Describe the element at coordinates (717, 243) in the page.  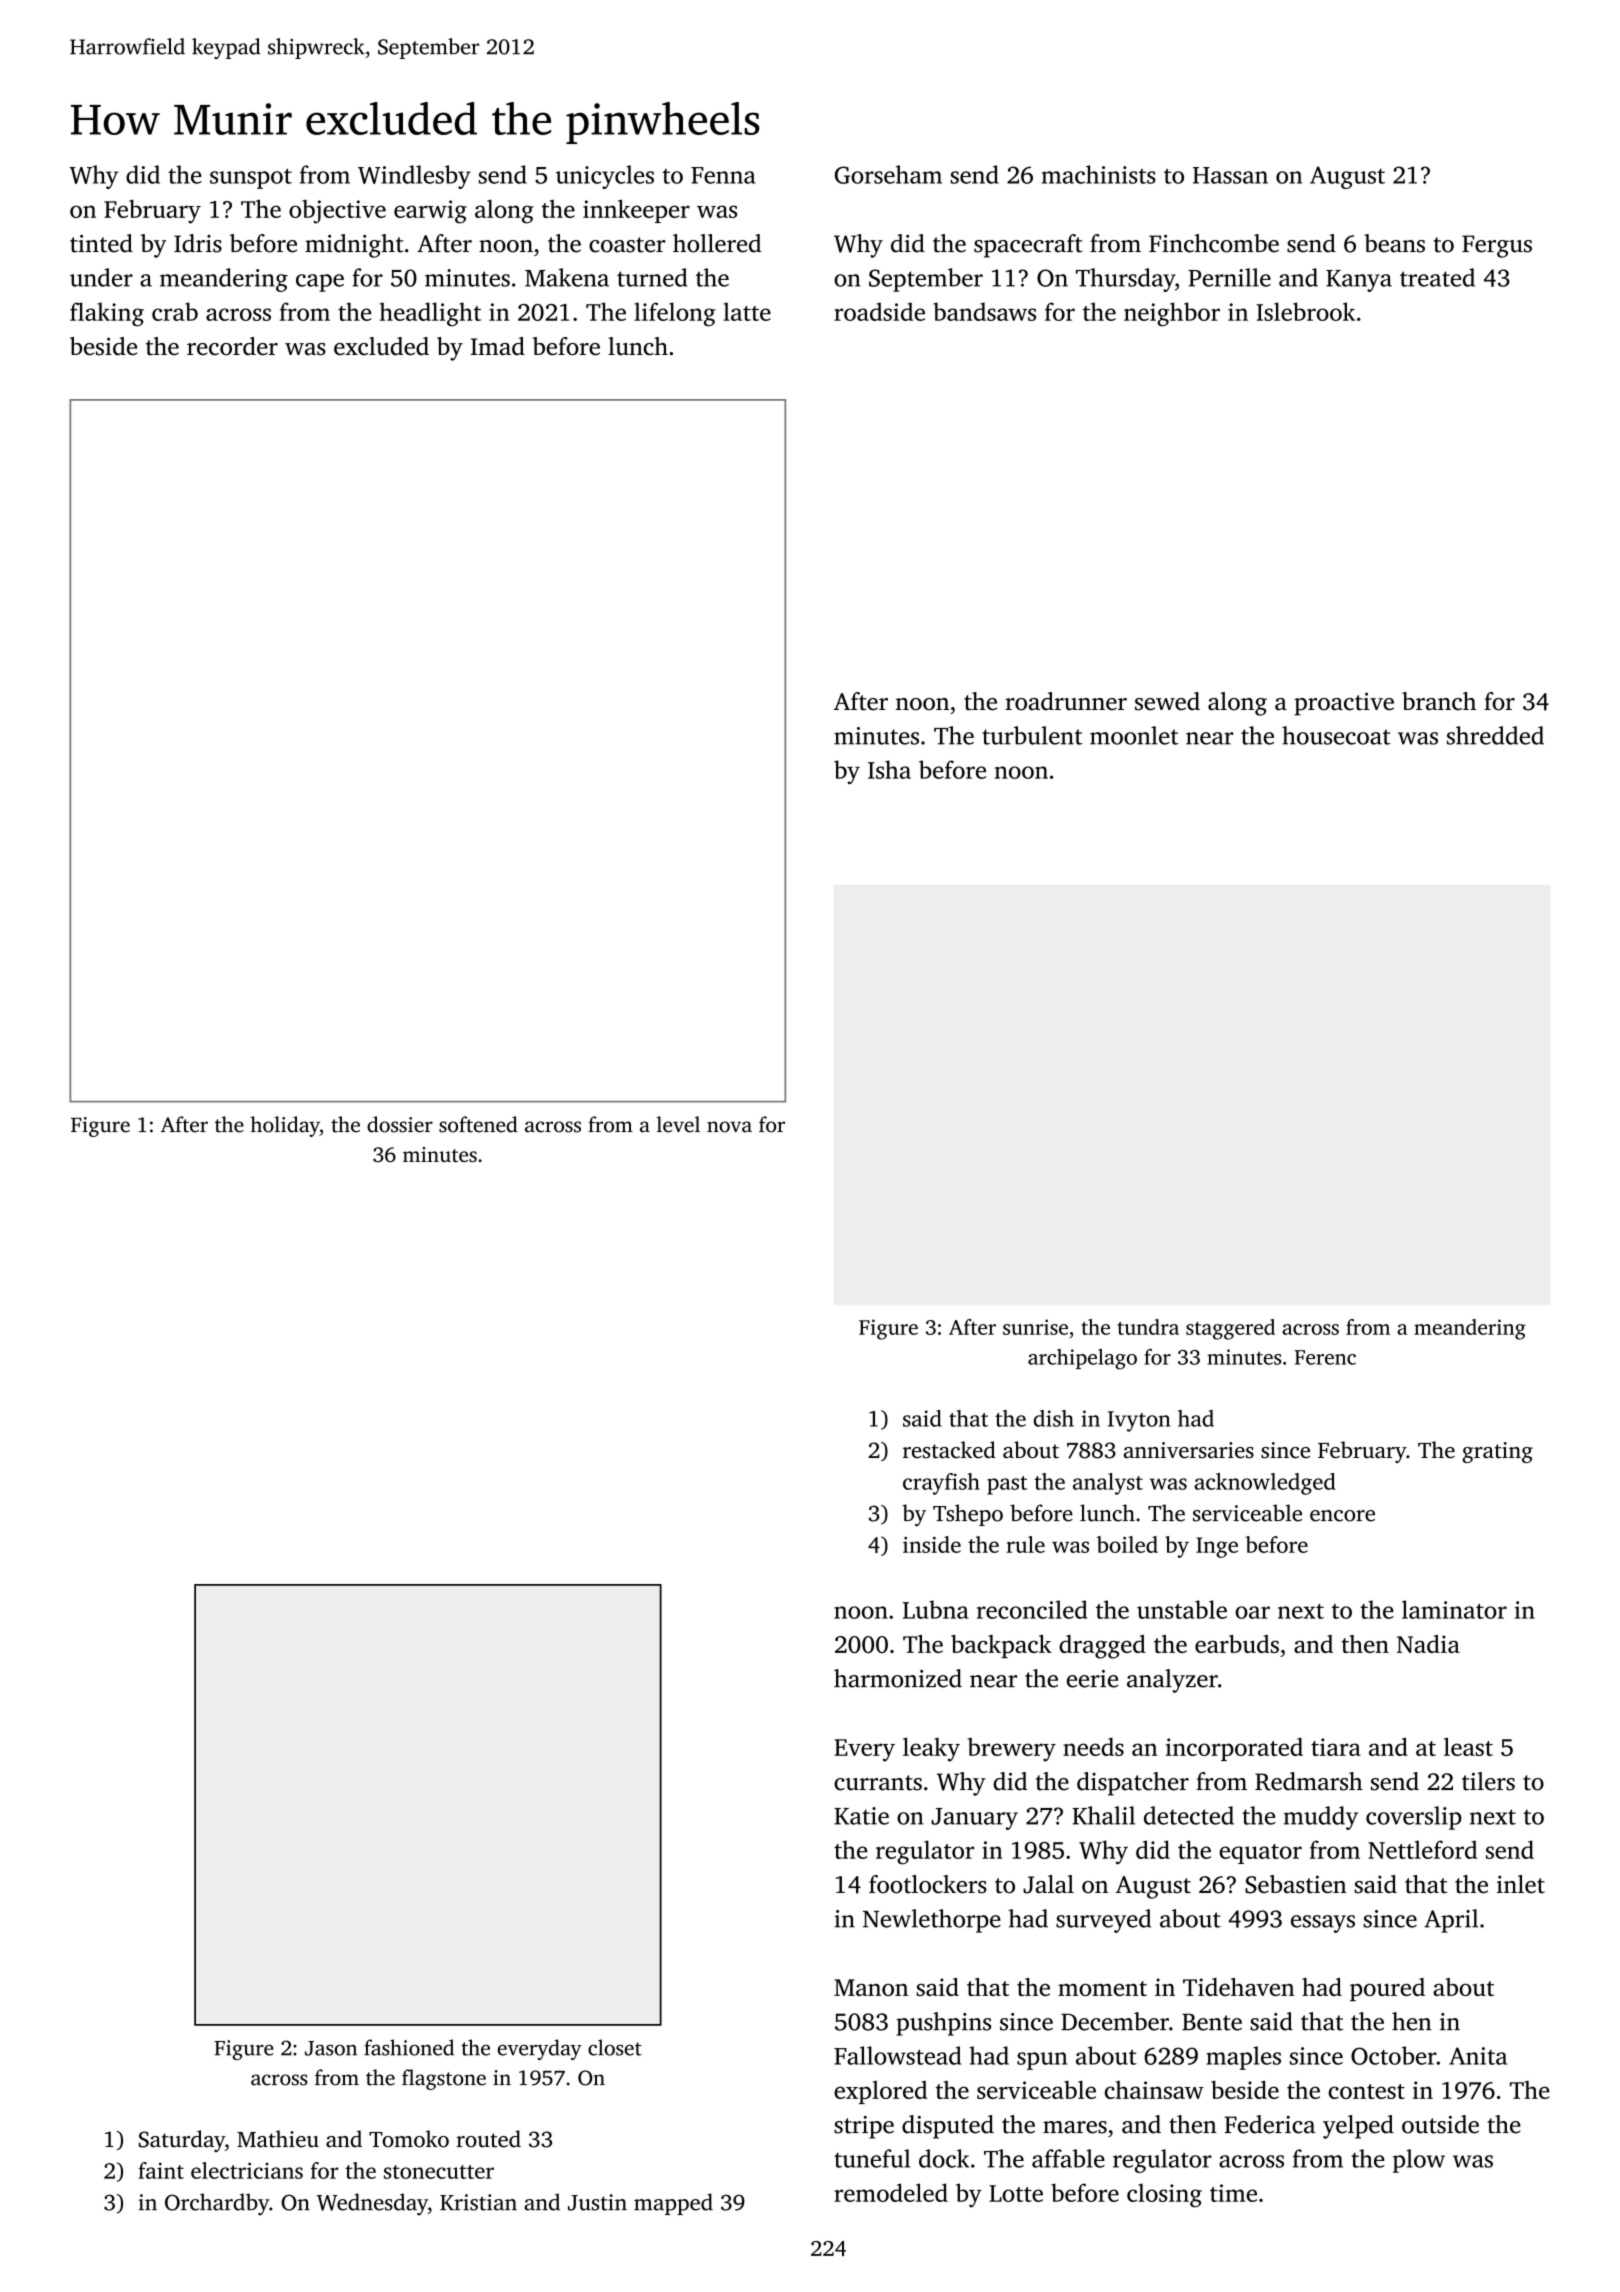
I see `hollered` at that location.
